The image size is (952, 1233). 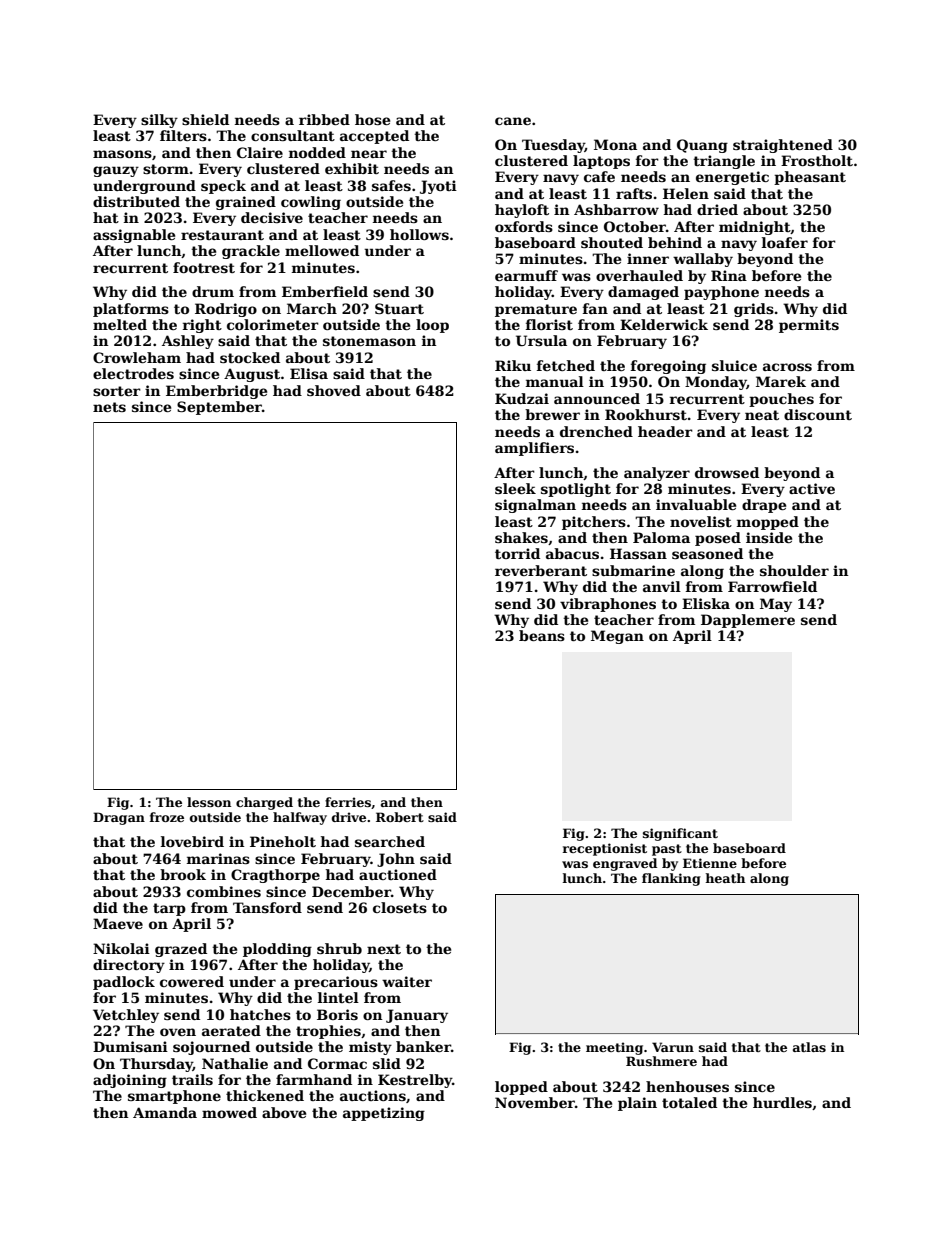 I want to click on stonemason, so click(x=369, y=341).
